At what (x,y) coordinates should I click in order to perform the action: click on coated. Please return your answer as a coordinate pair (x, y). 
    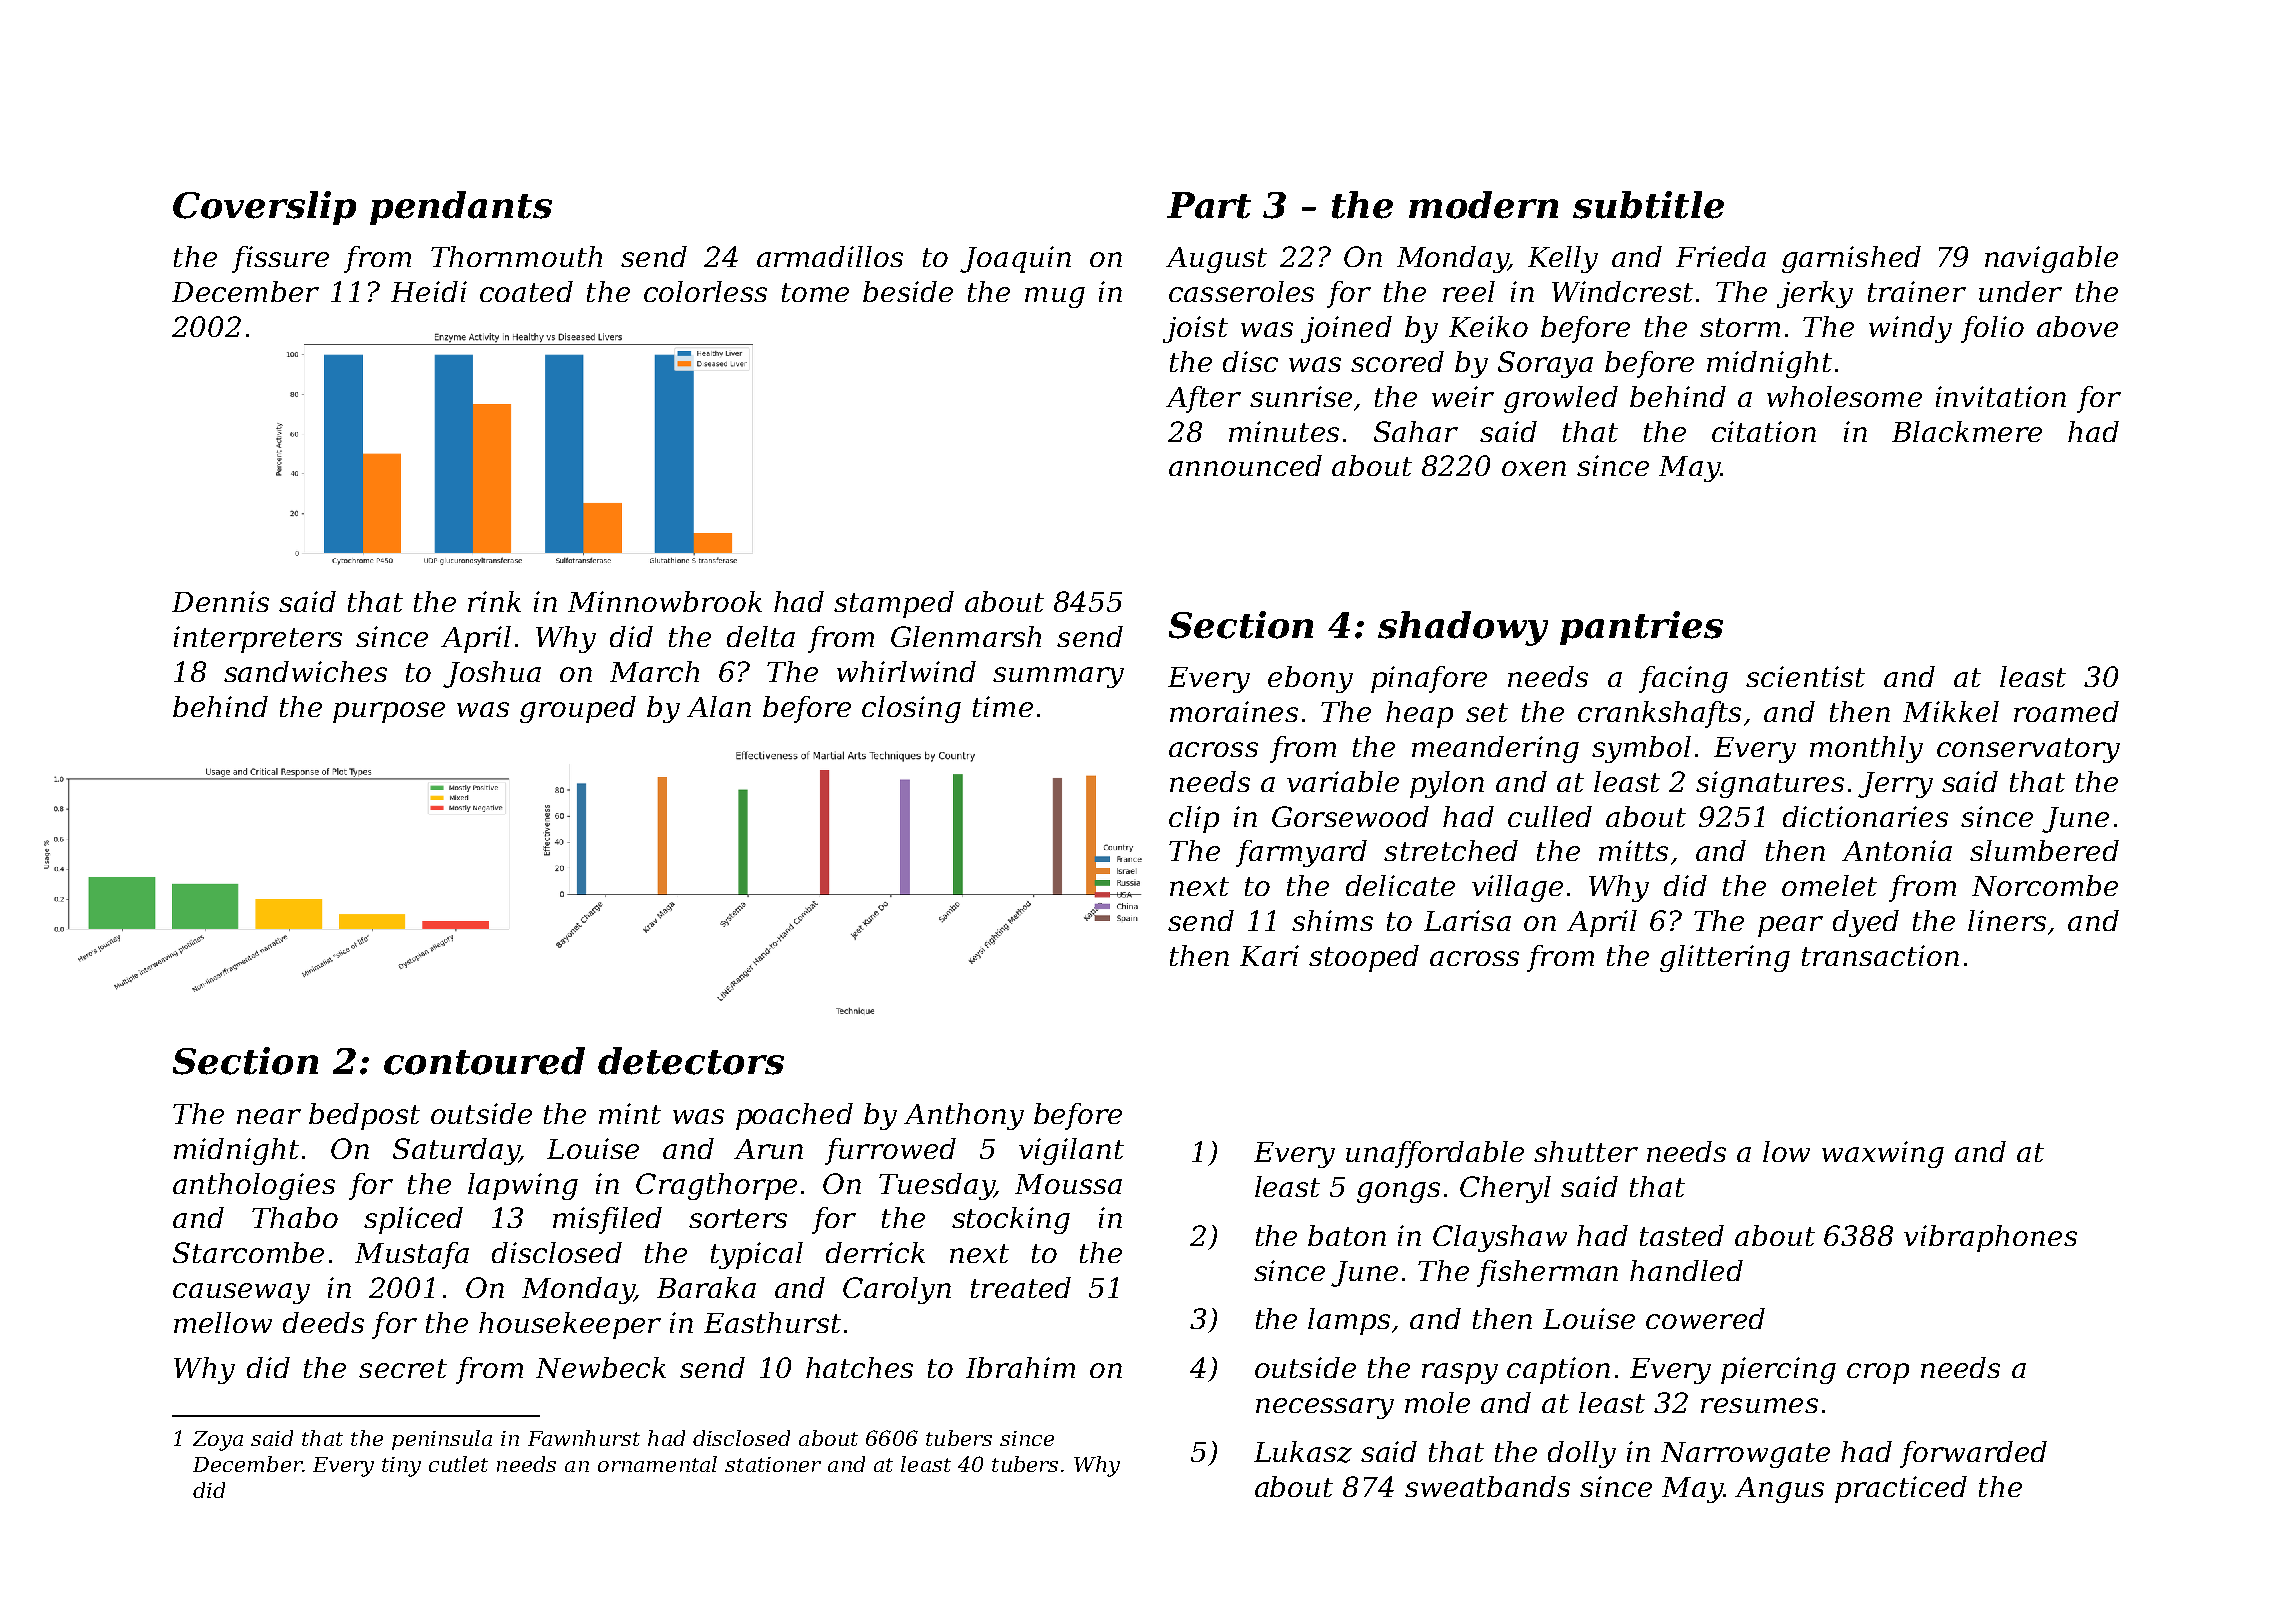
    Looking at the image, I should click on (526, 291).
